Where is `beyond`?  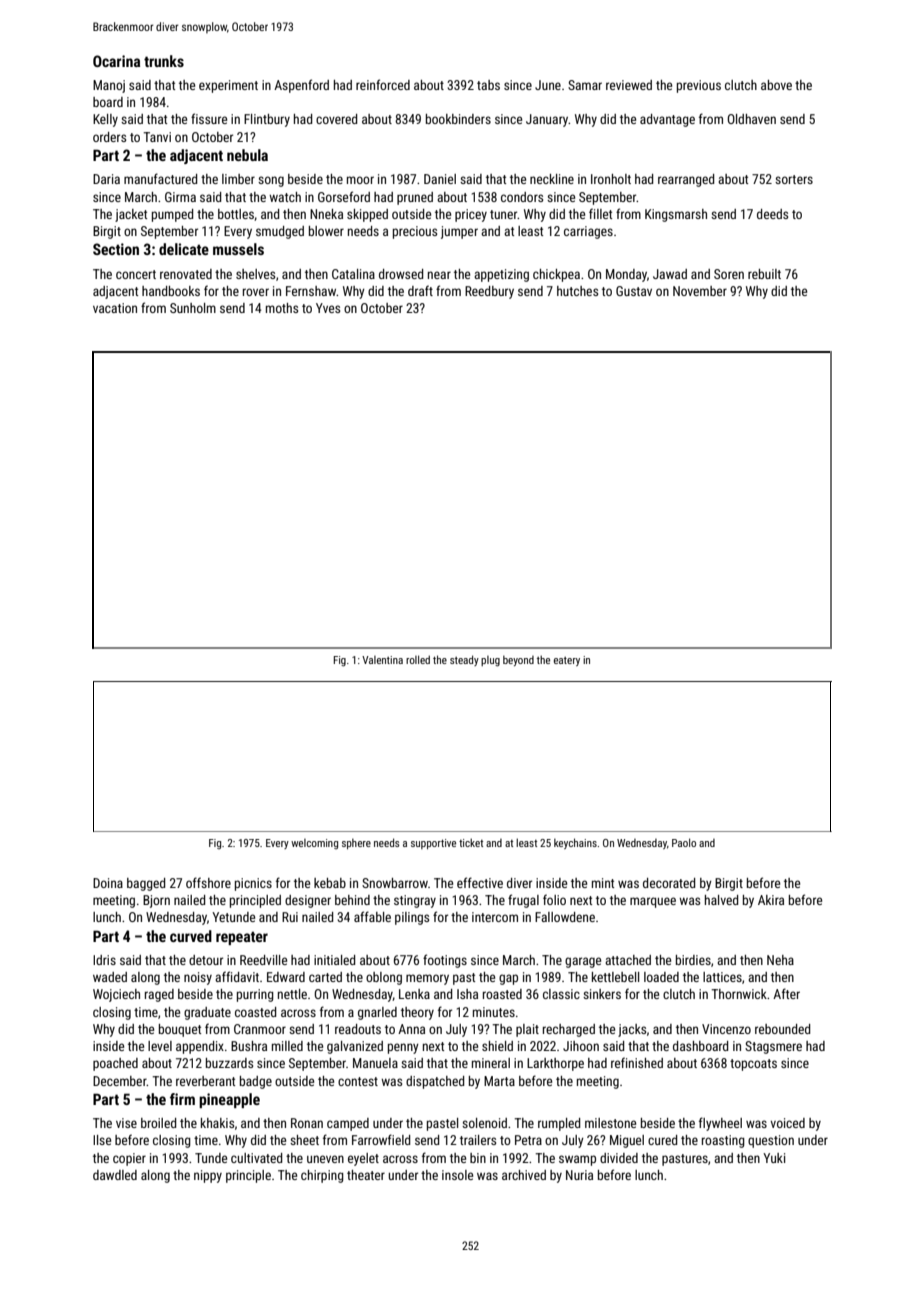
beyond is located at coordinates (518, 661).
